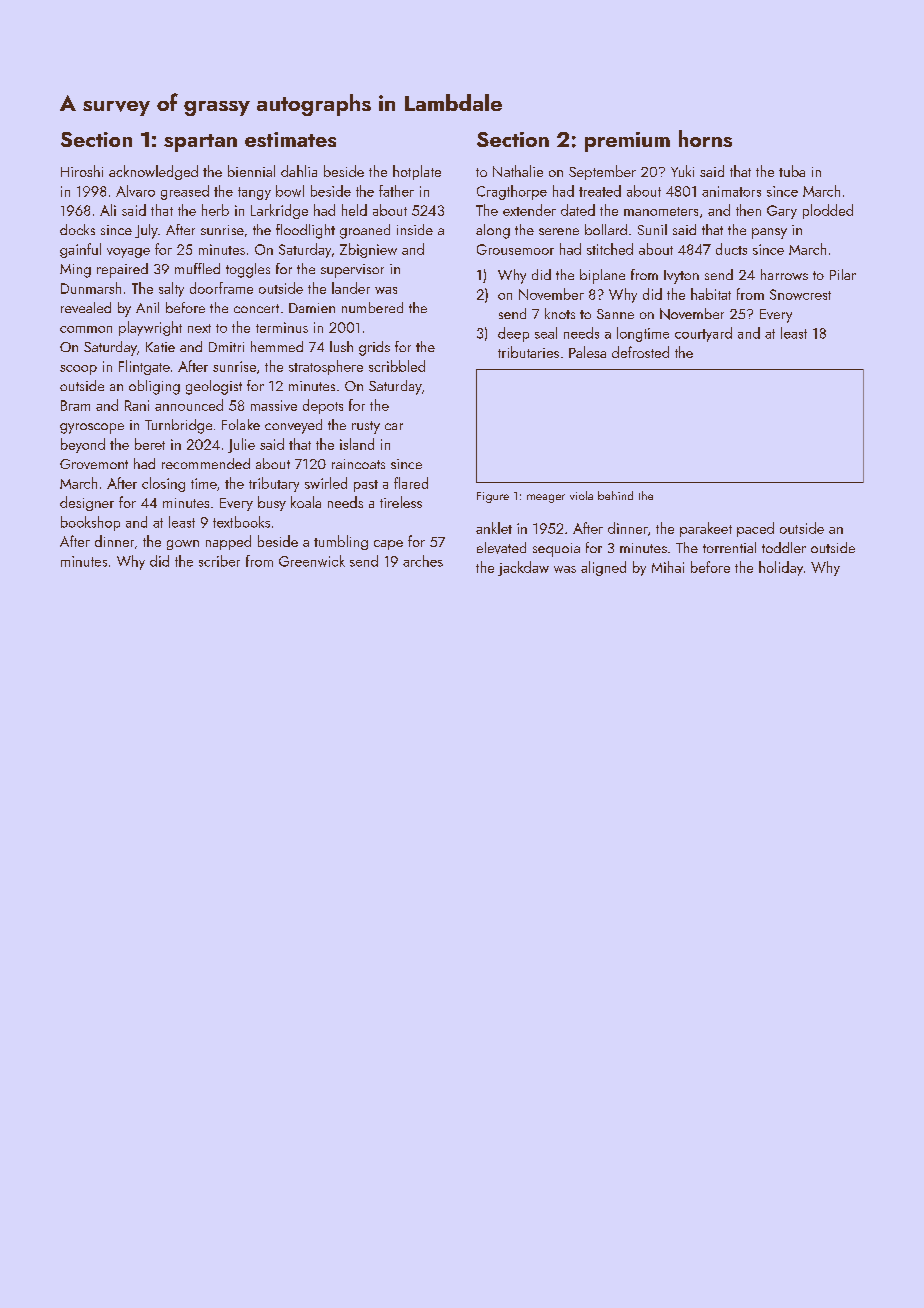 The height and width of the screenshot is (1308, 924). What do you see at coordinates (75, 271) in the screenshot?
I see `Ming` at bounding box center [75, 271].
